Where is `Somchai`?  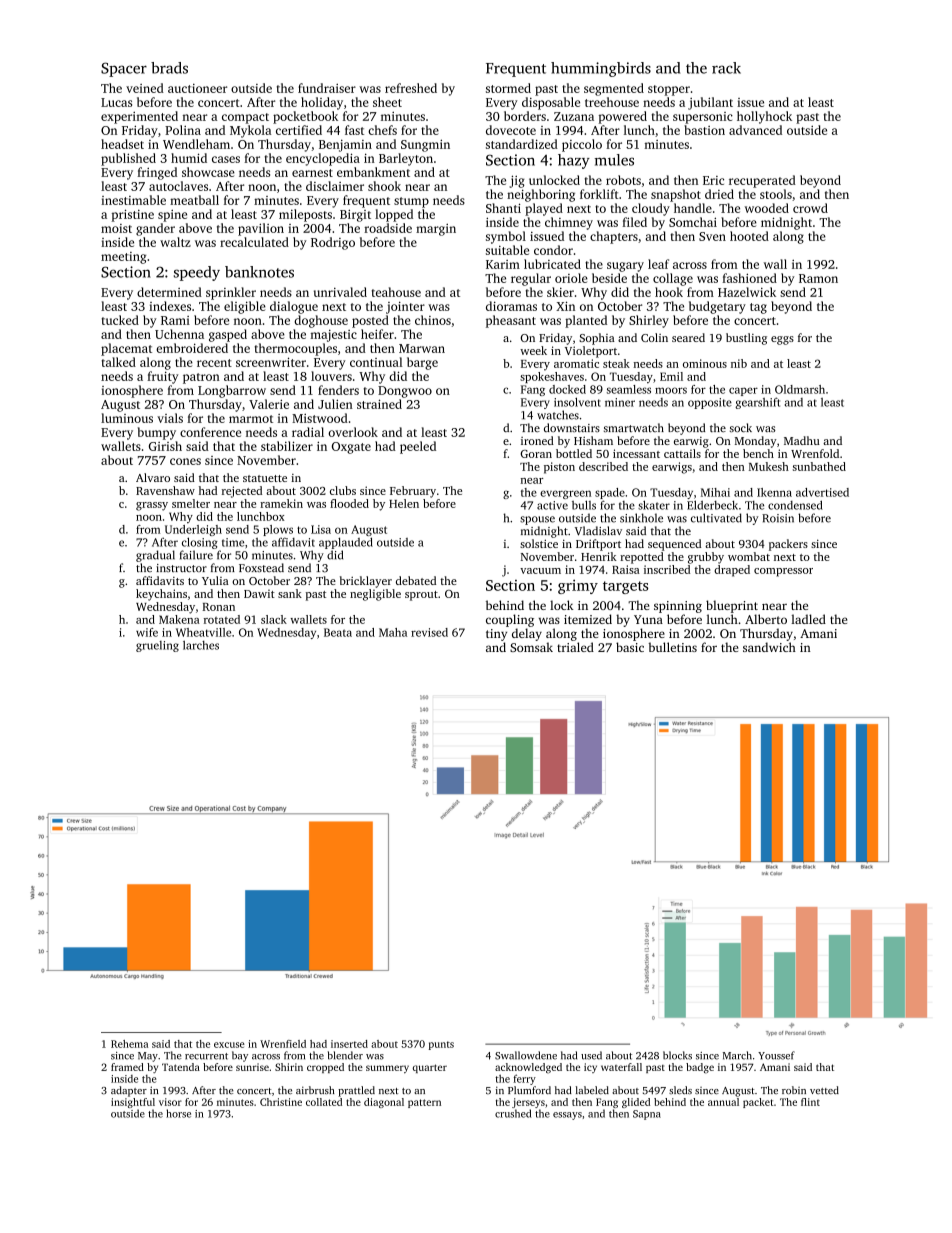
Somchai is located at coordinates (693, 222).
